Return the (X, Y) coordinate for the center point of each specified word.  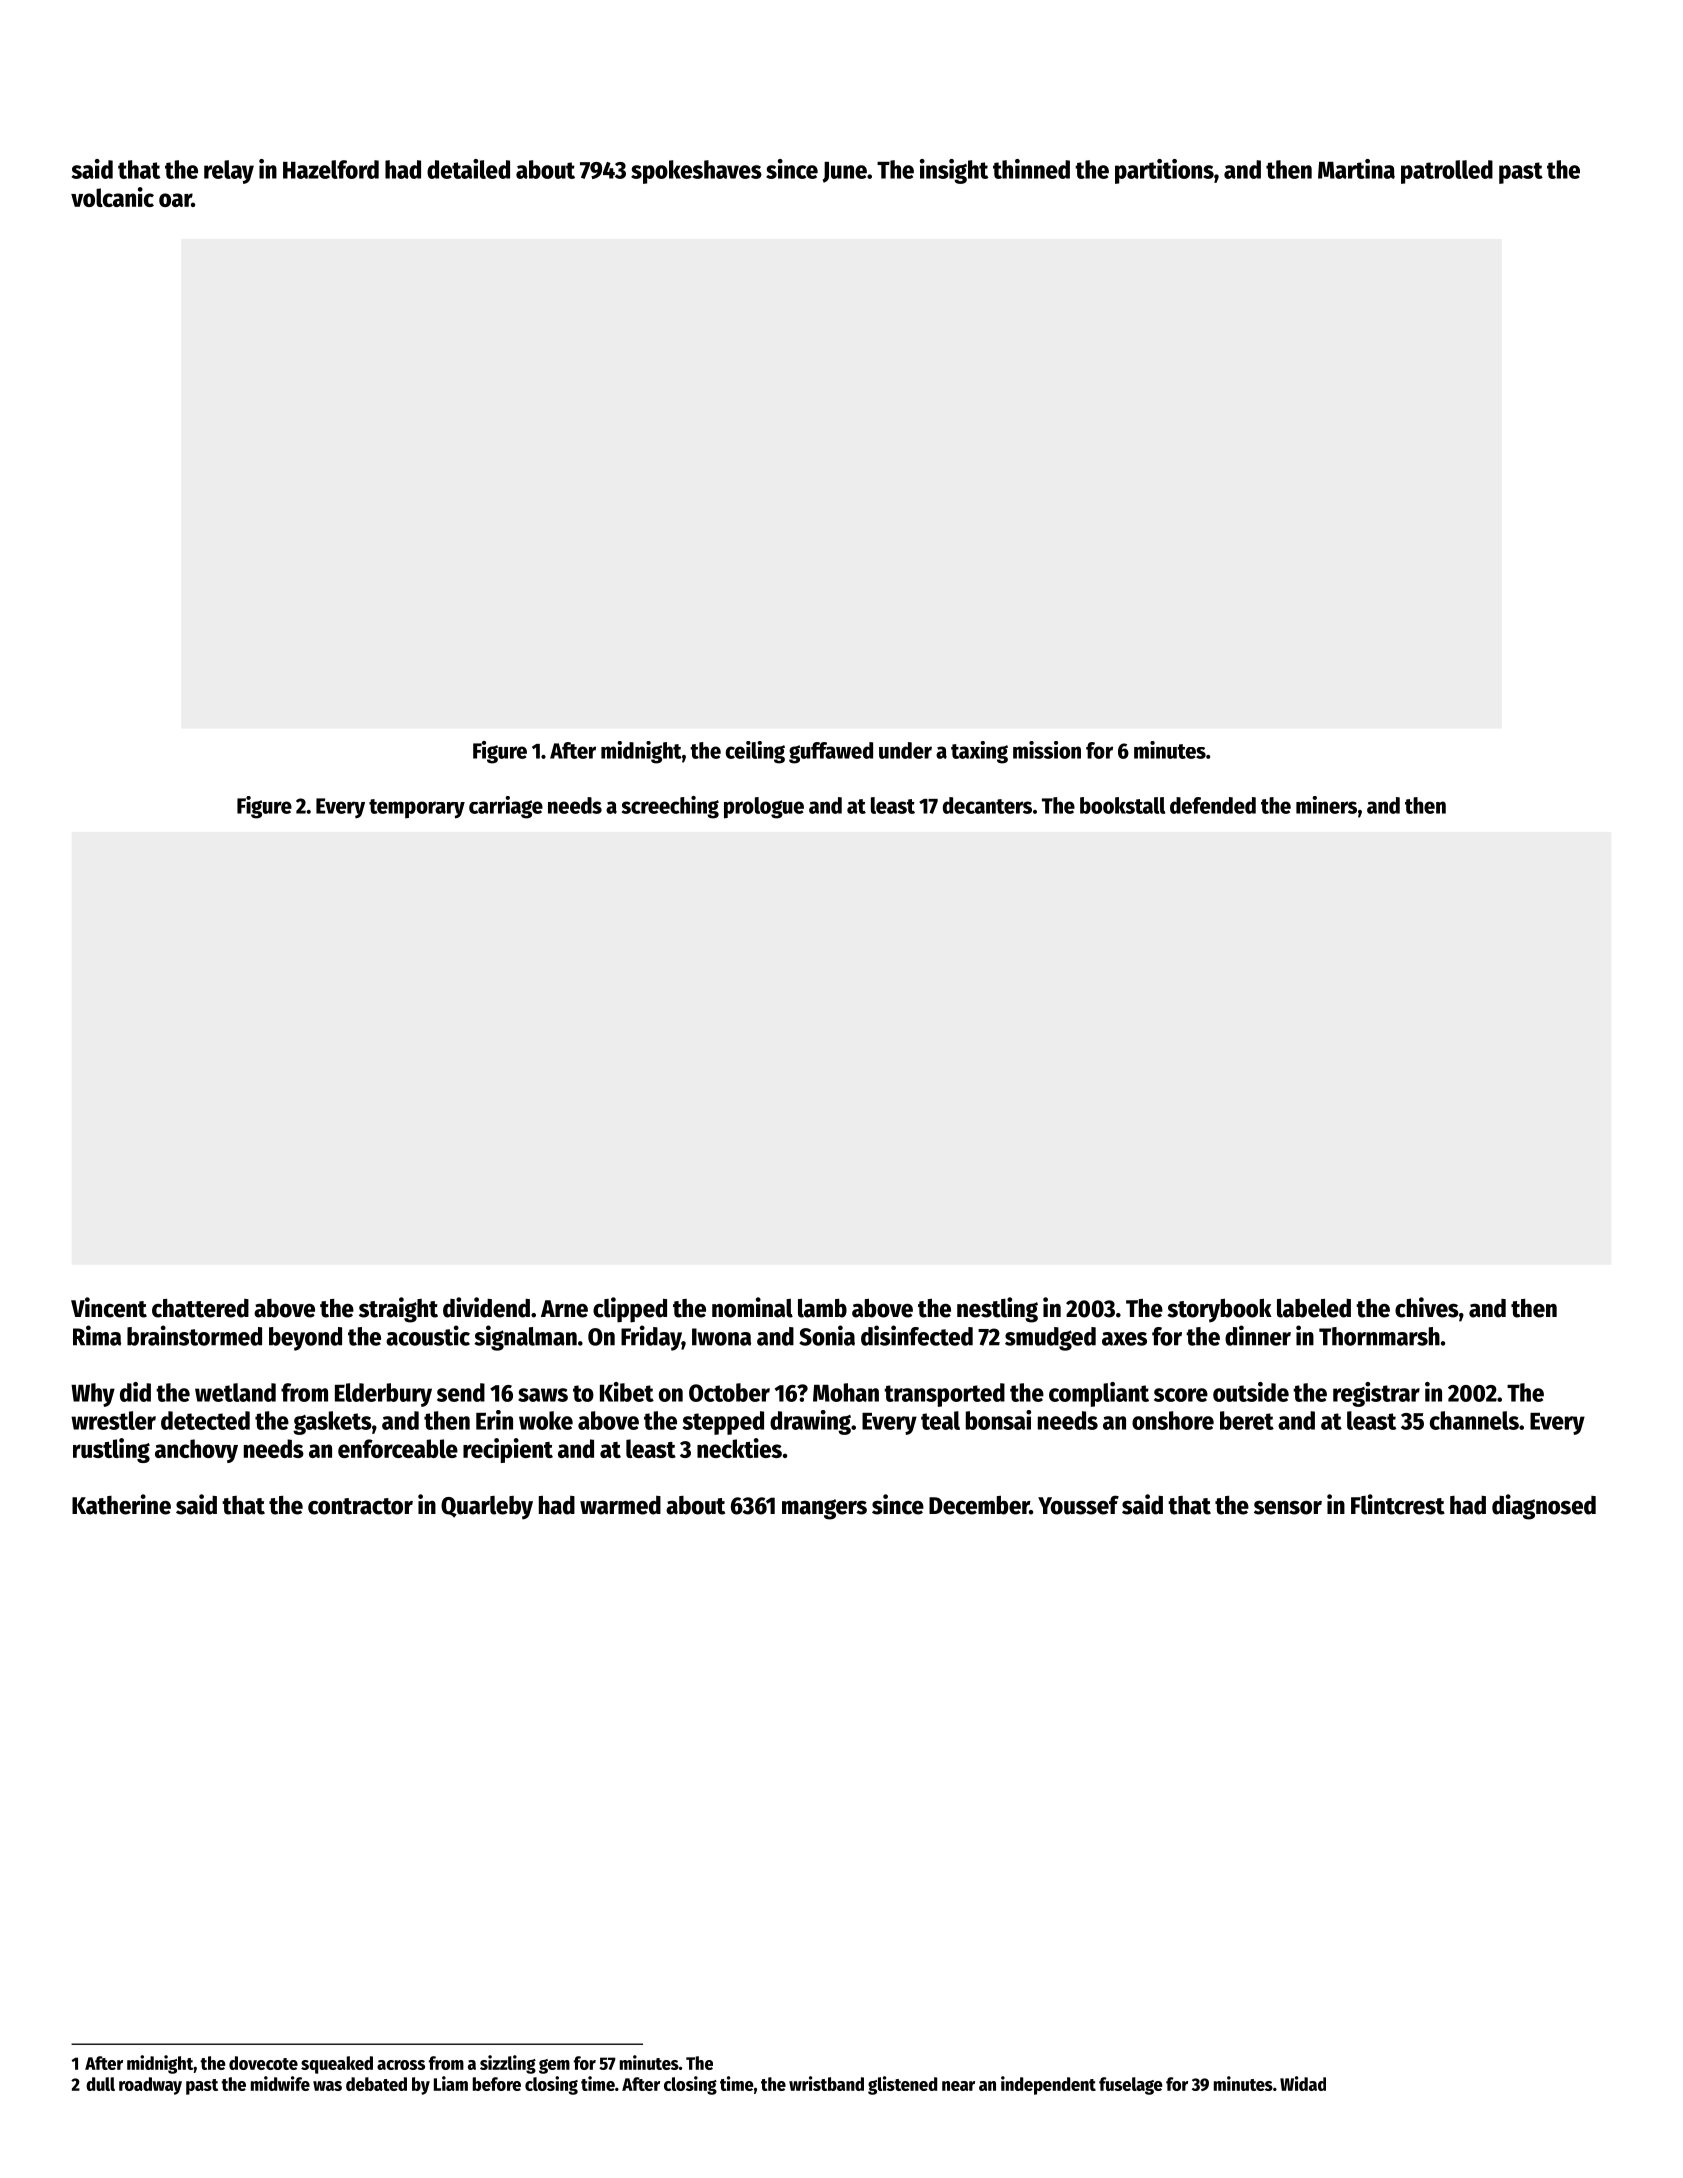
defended (1213, 805)
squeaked (337, 2065)
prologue (764, 808)
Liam (451, 2083)
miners (1326, 805)
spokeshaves (696, 172)
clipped (630, 1310)
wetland (235, 1392)
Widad (1303, 2083)
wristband (826, 2083)
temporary (417, 809)
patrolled (1447, 172)
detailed (468, 169)
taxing (979, 752)
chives (1427, 1307)
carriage (506, 807)
